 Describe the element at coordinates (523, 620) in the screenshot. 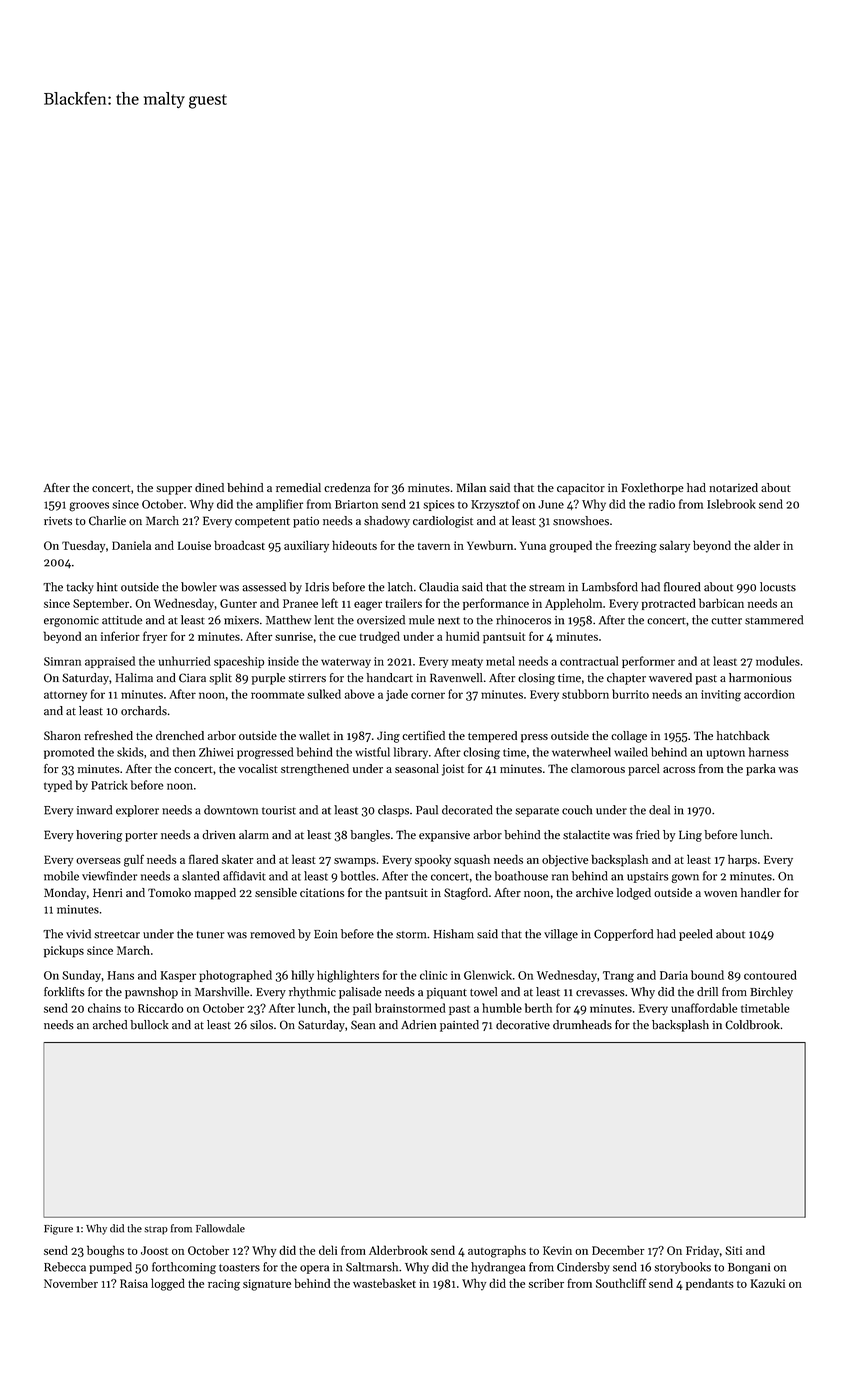

I see `rhinoceros` at that location.
